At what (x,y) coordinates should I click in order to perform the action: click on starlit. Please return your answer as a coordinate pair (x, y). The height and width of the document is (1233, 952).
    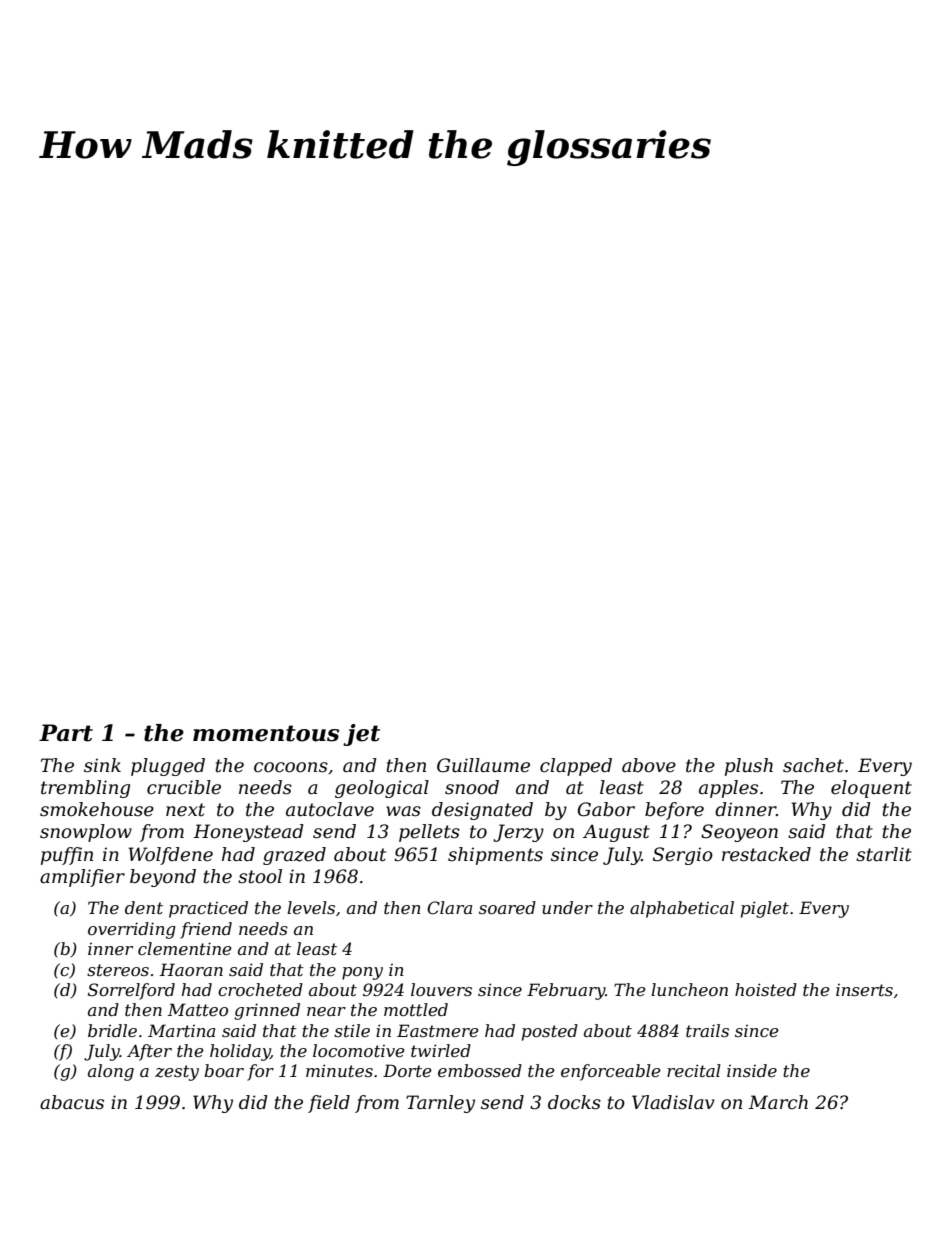
    Looking at the image, I should click on (884, 854).
